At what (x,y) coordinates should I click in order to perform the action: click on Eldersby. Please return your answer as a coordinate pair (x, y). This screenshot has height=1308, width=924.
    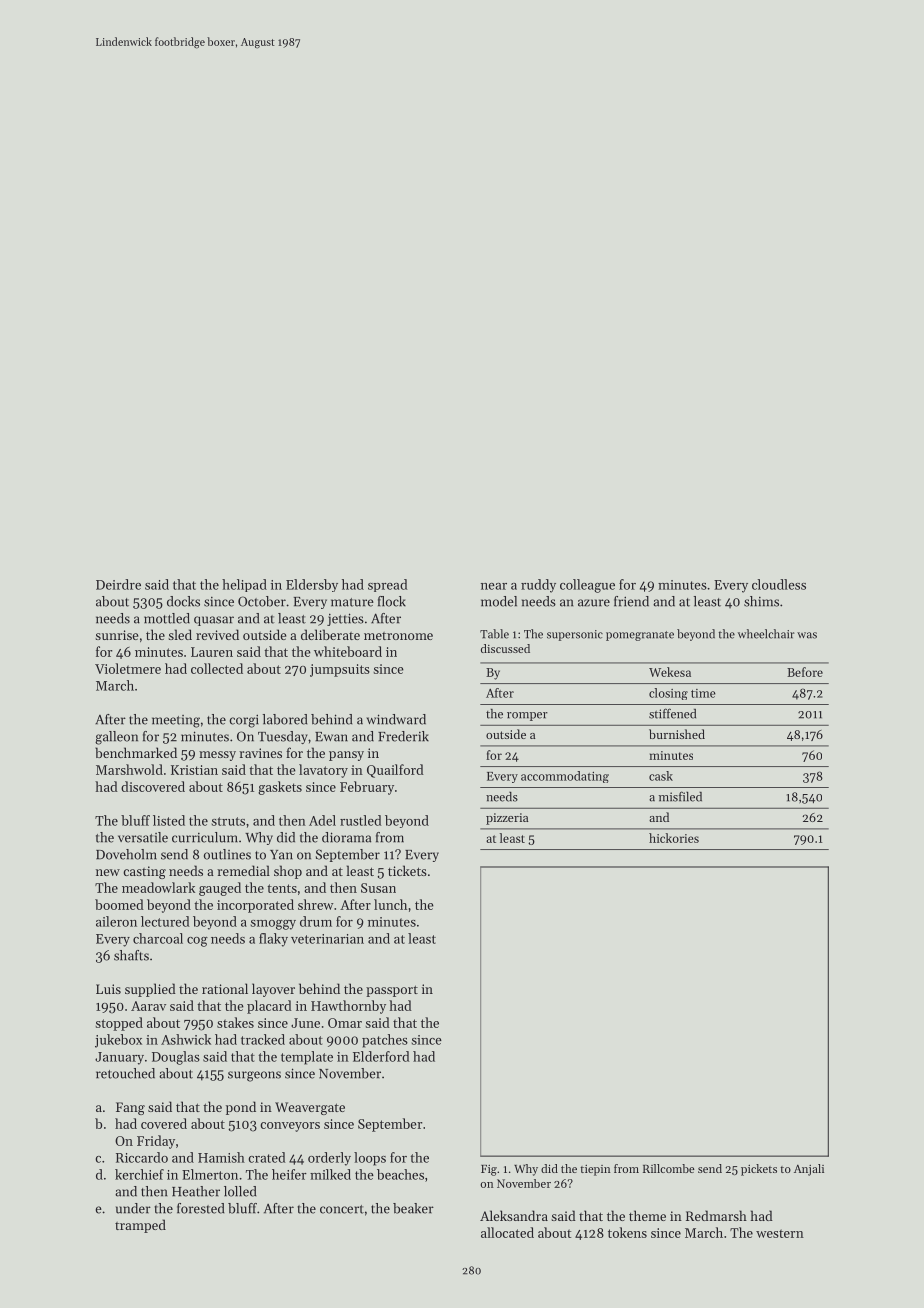
    Looking at the image, I should click on (312, 585).
